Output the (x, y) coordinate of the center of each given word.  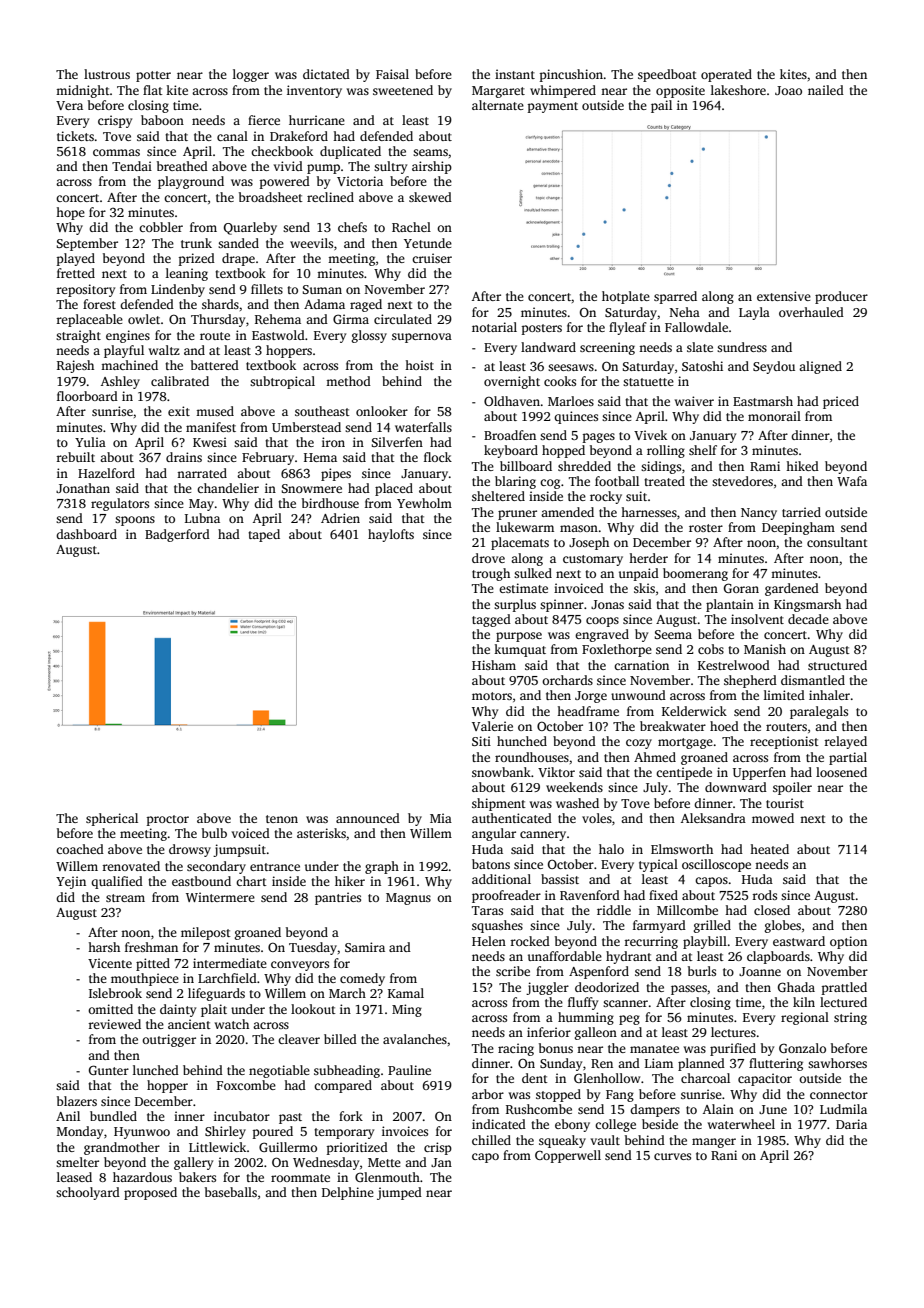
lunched (156, 1070)
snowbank (501, 772)
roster (706, 528)
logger (251, 75)
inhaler (829, 695)
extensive (784, 296)
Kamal (406, 993)
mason (579, 528)
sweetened (403, 90)
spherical (112, 819)
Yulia (90, 442)
